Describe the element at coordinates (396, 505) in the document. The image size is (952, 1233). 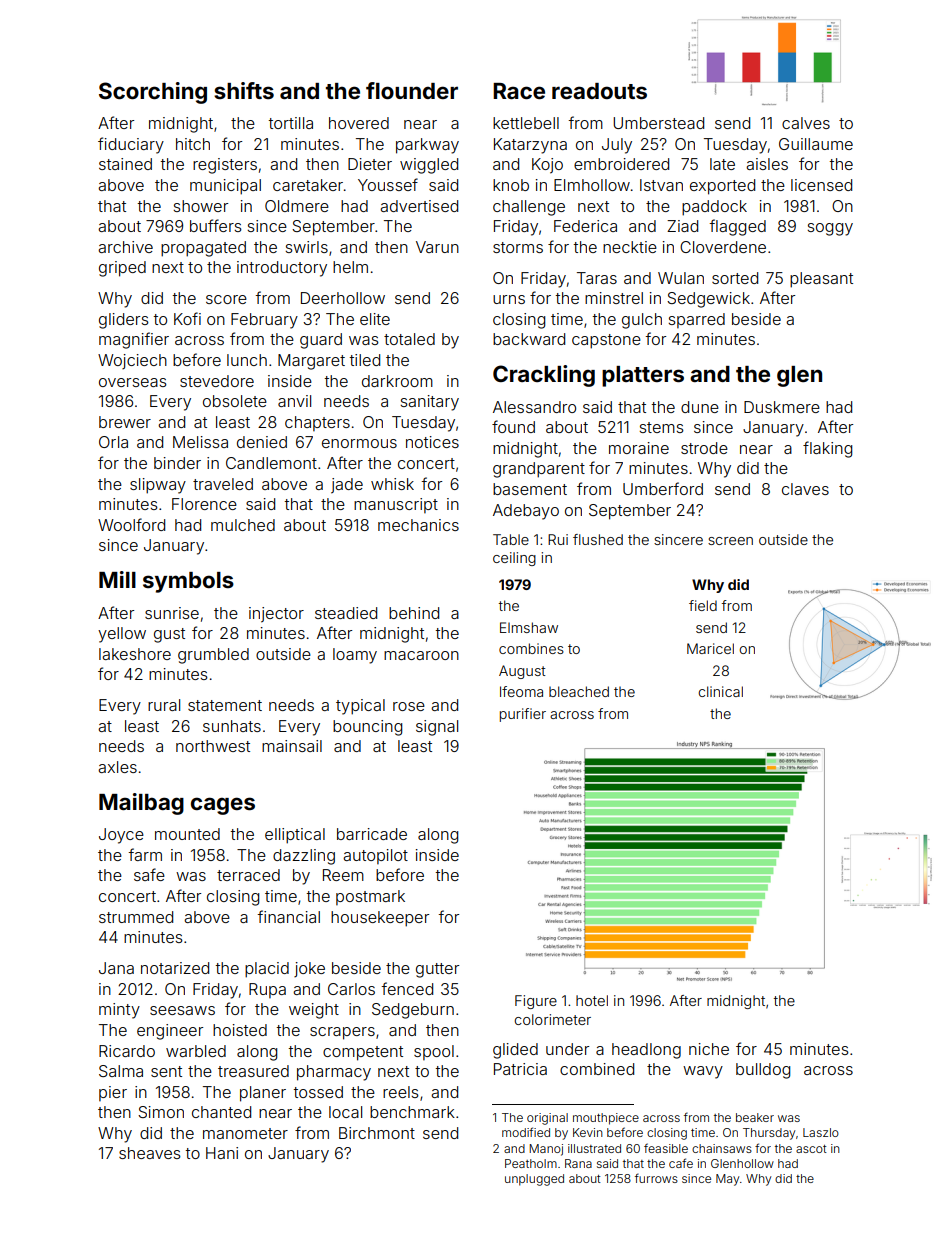
I see `manuscript` at that location.
